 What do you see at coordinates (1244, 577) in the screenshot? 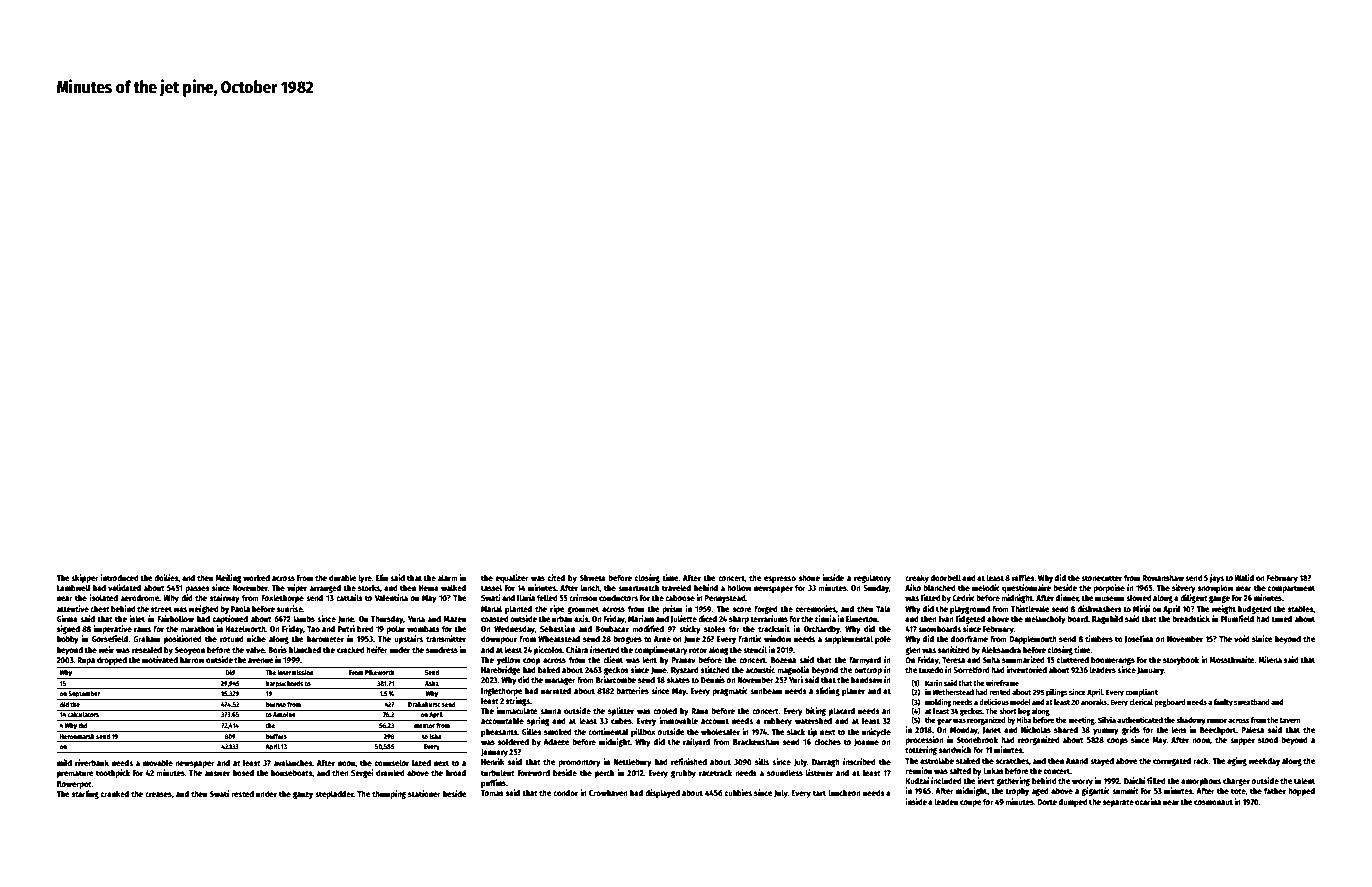
I see `Walid` at bounding box center [1244, 577].
